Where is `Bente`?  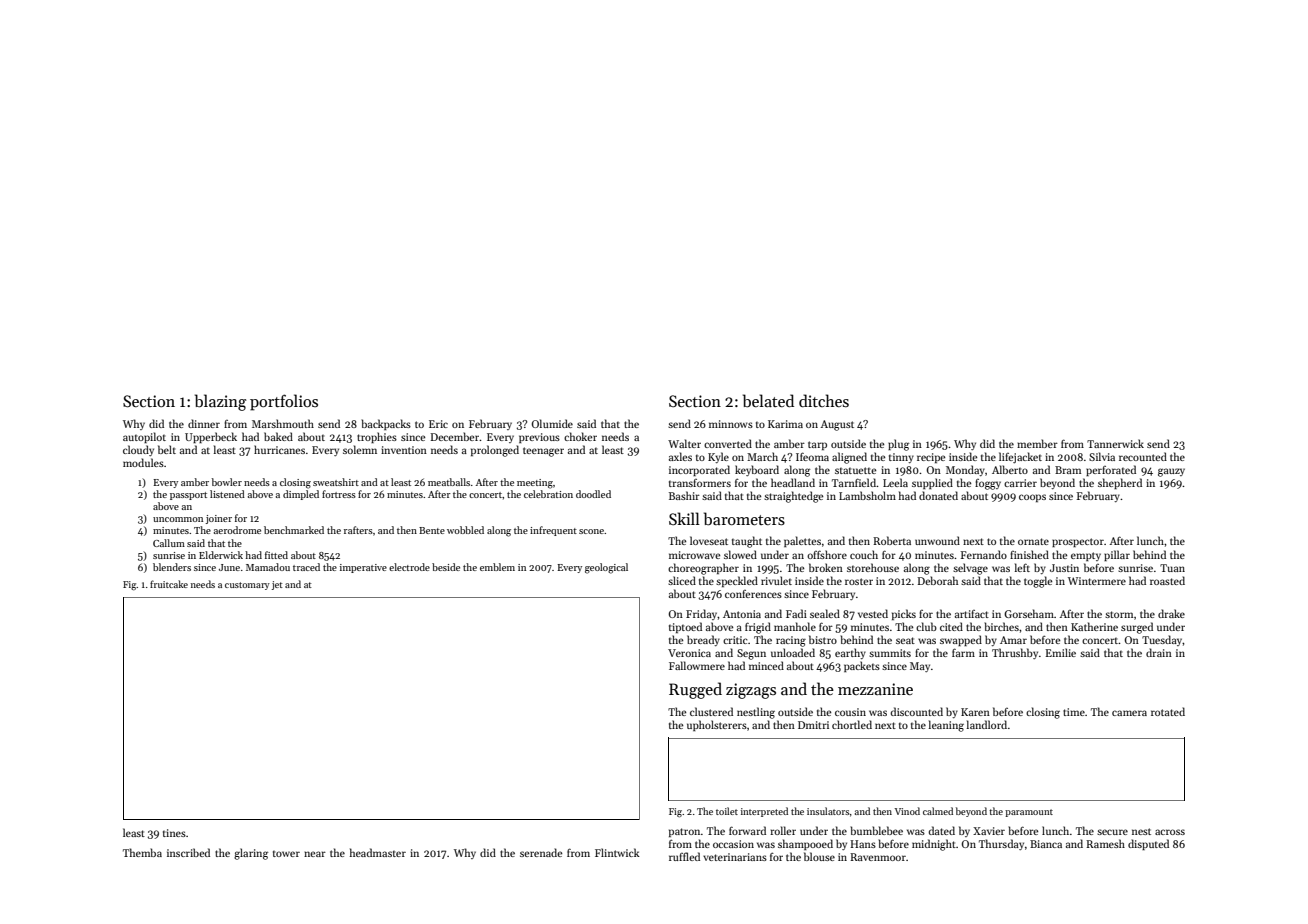
Bente is located at coordinates (432, 530).
